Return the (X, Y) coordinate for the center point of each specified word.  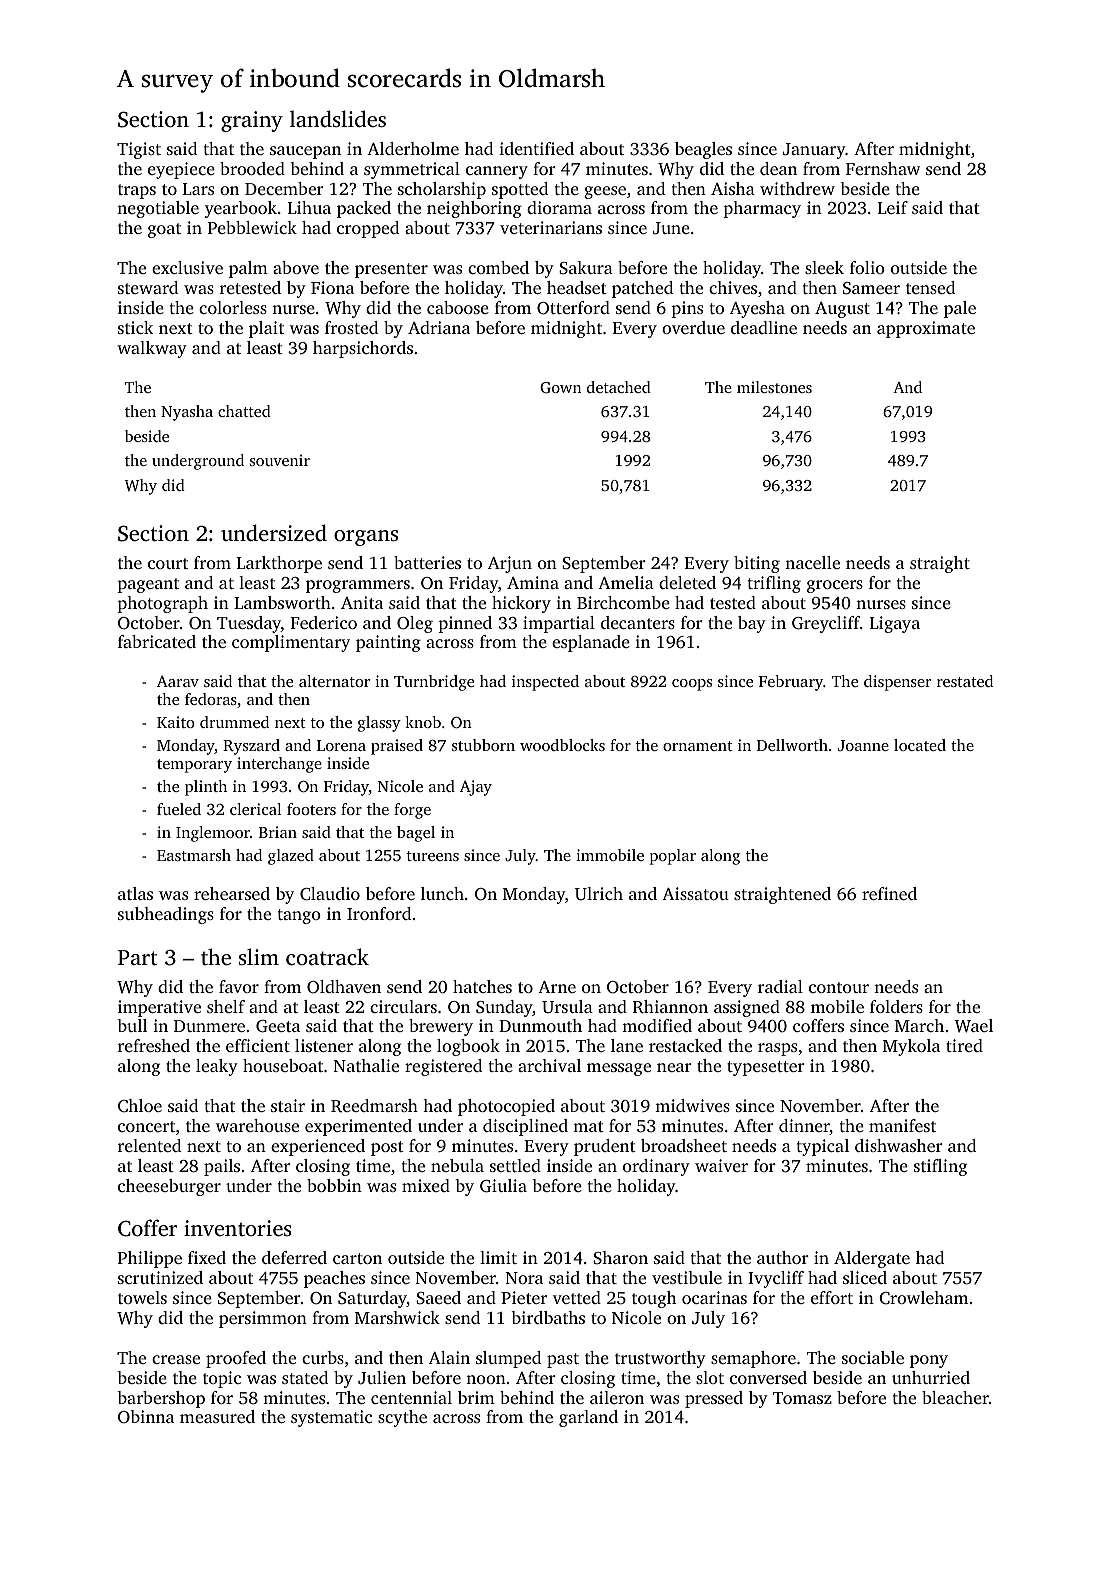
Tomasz (802, 1398)
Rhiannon (670, 1007)
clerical (256, 809)
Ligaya (895, 624)
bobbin (334, 1185)
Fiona (332, 287)
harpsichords (363, 349)
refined (889, 893)
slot (710, 1377)
